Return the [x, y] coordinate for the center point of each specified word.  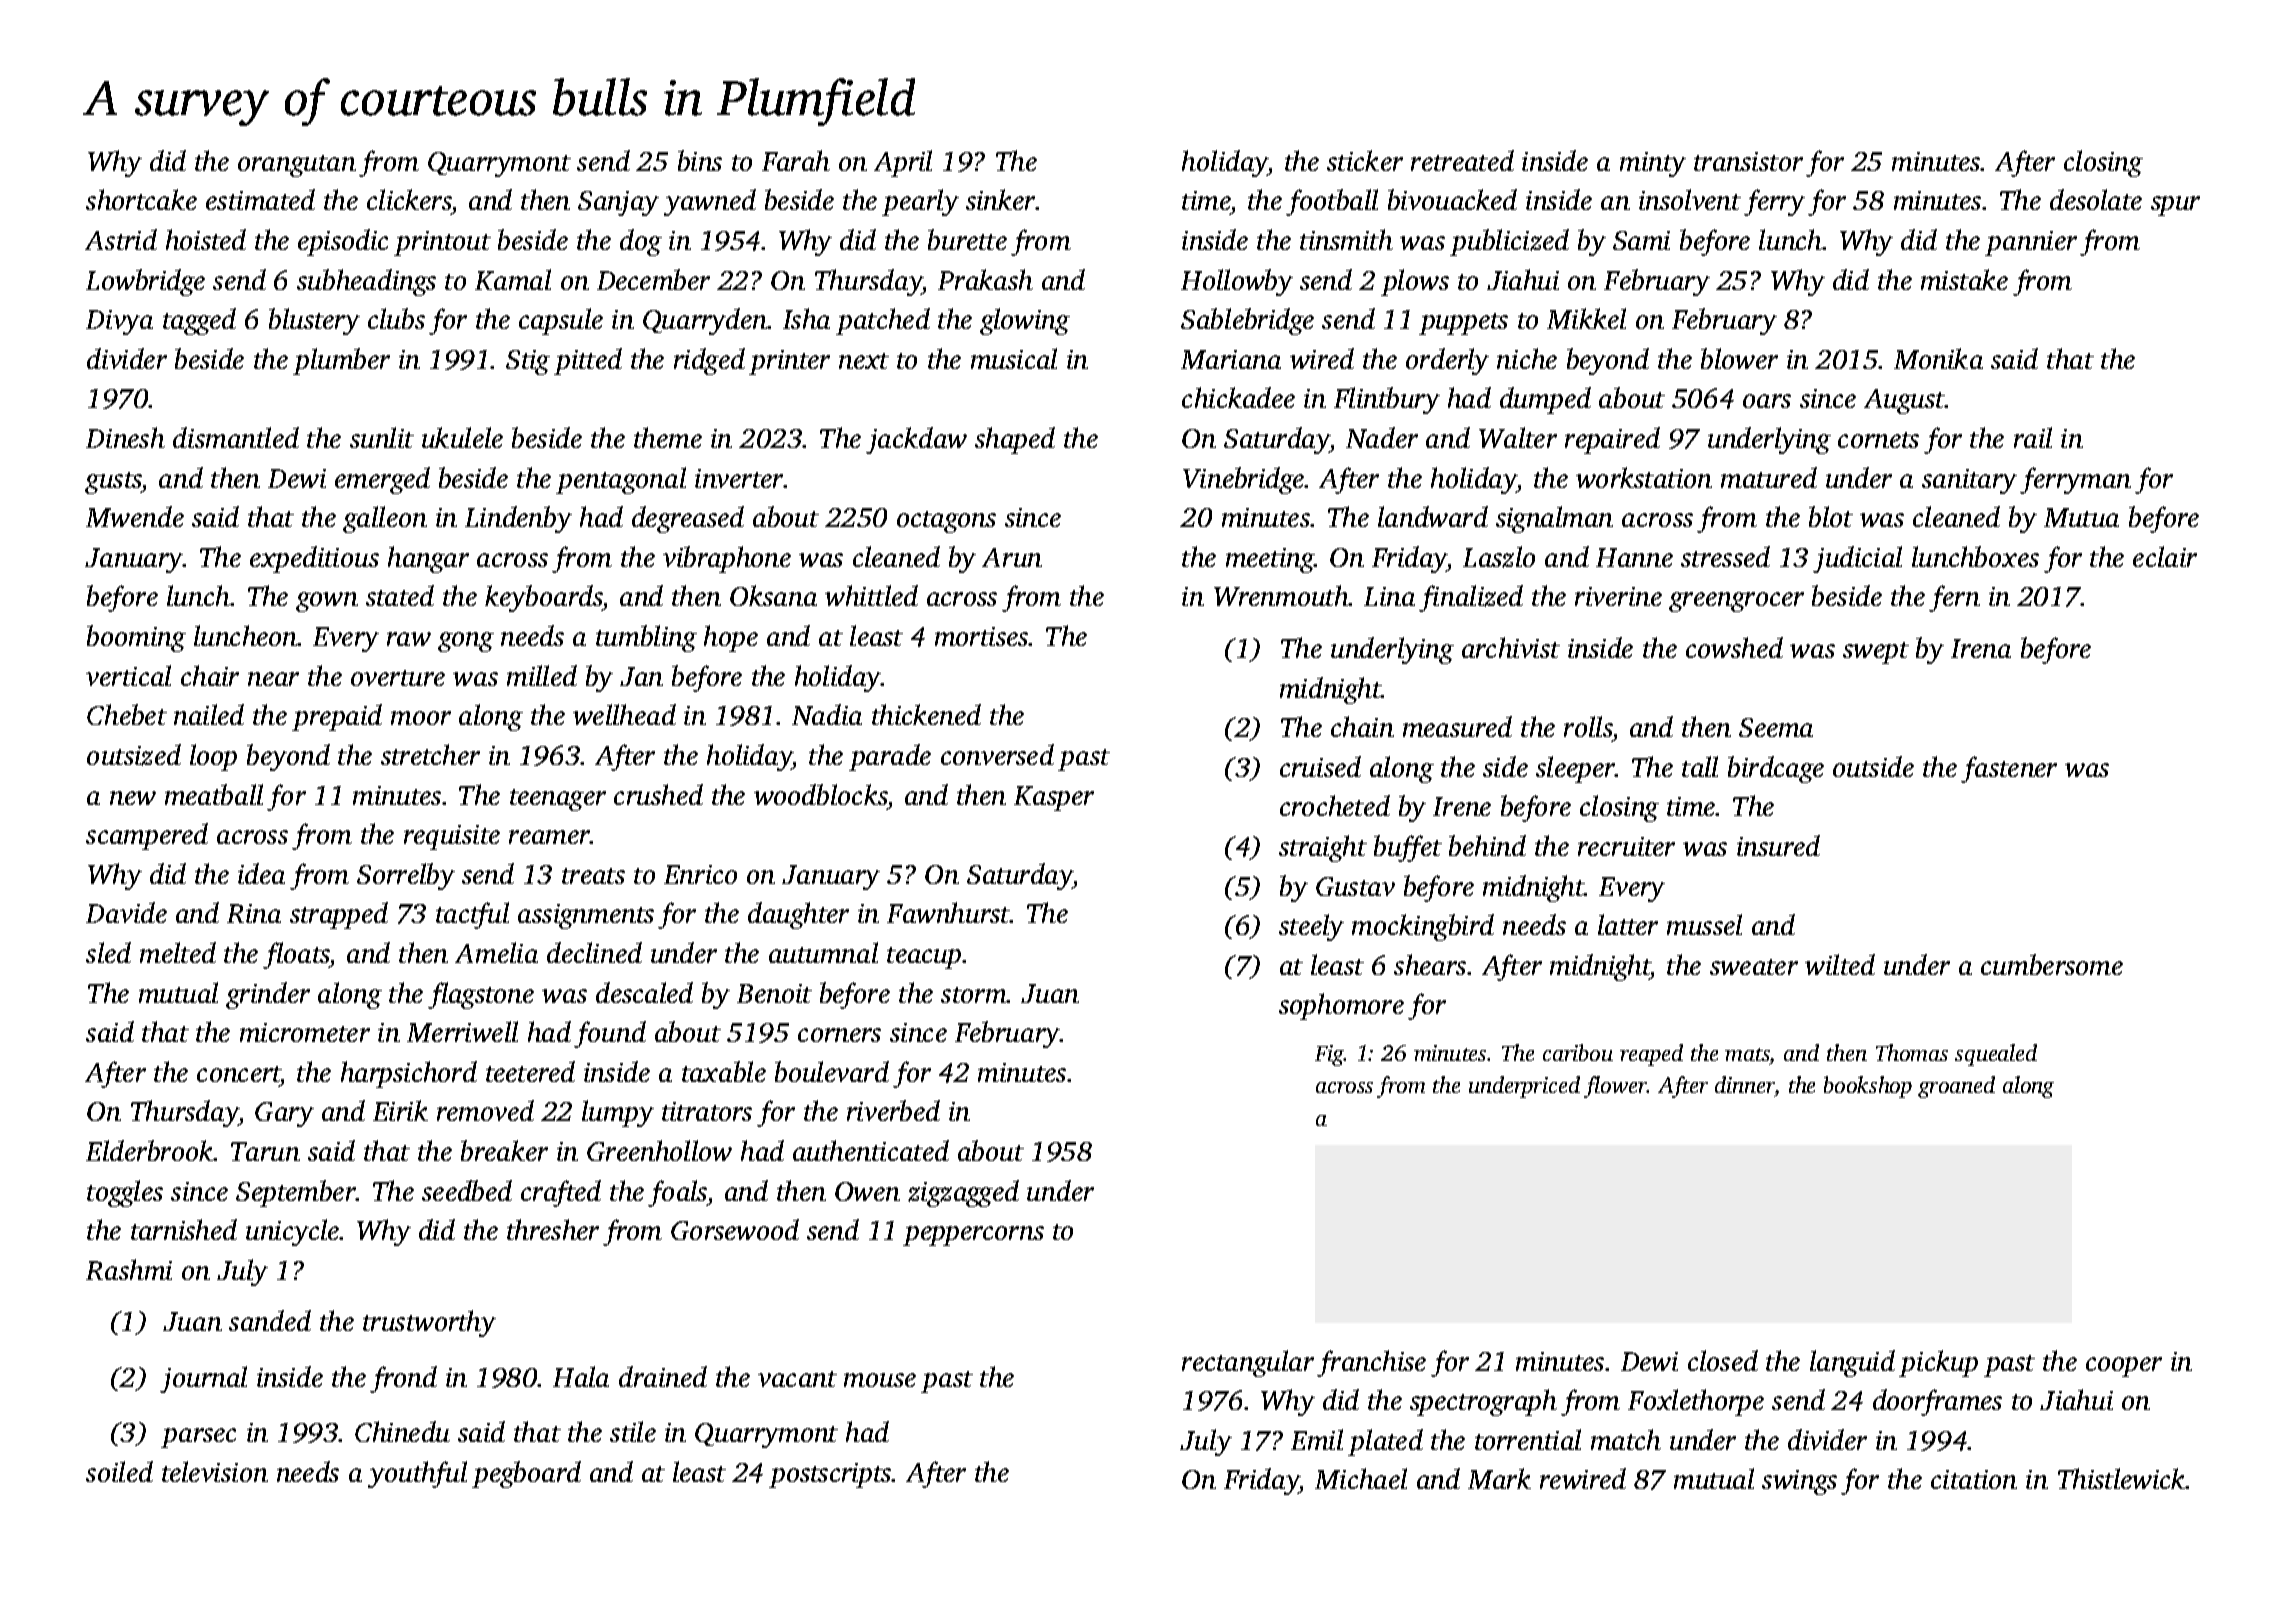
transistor [1748, 161]
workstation [1644, 477]
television [215, 1471]
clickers [409, 201]
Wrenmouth [1281, 595]
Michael [1361, 1478]
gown [327, 602]
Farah [796, 160]
